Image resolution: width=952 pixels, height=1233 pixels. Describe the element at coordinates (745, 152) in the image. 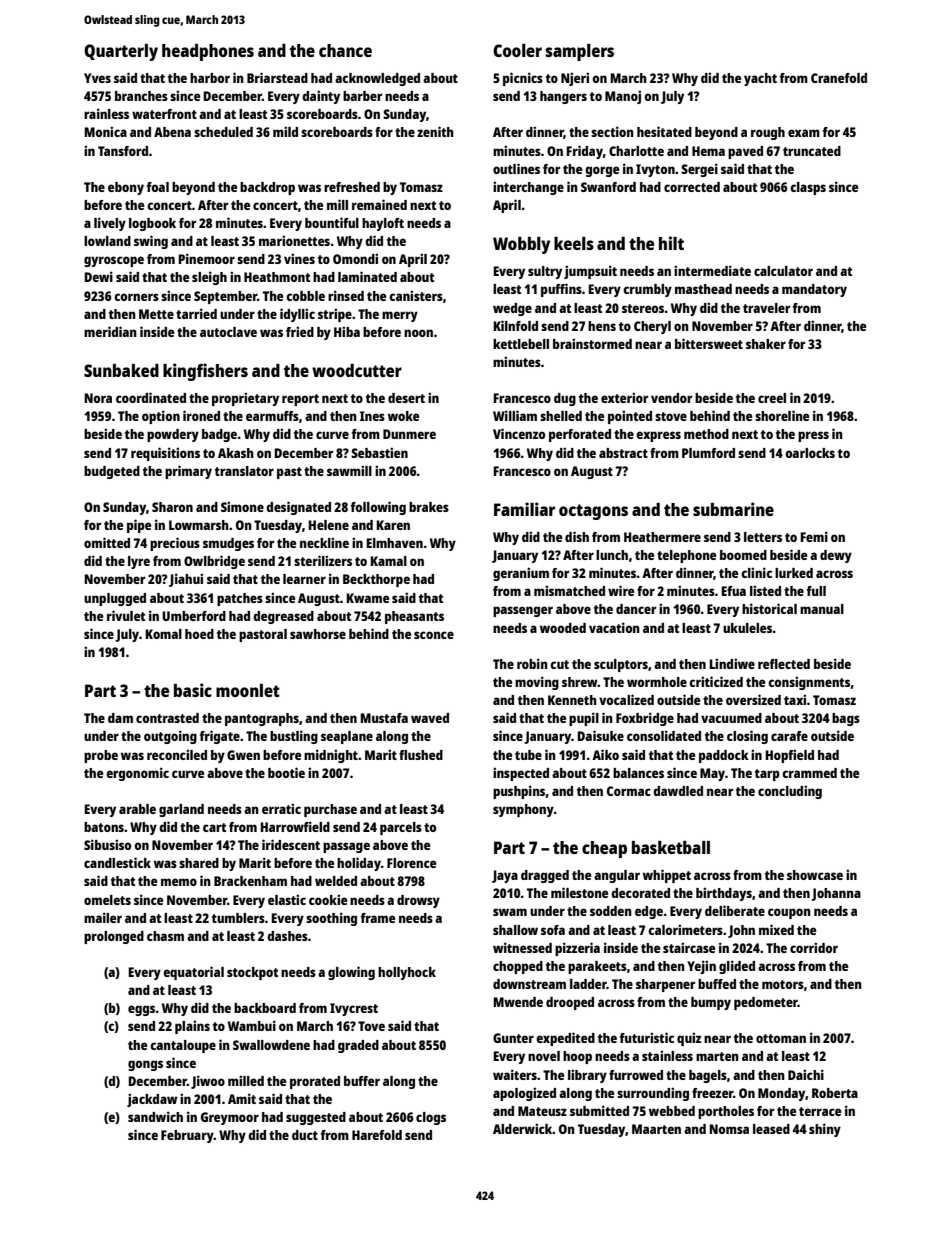

I see `paved` at that location.
